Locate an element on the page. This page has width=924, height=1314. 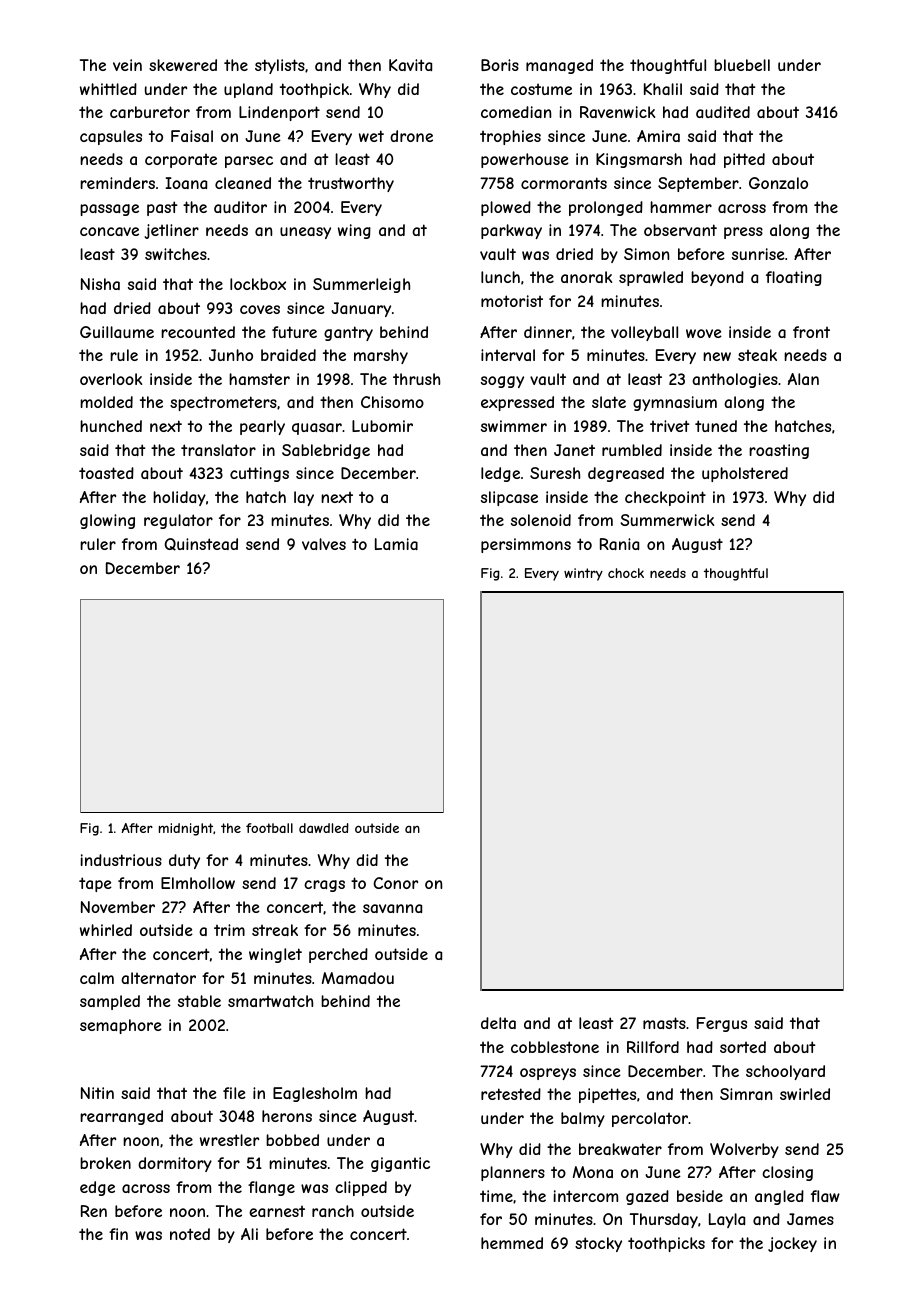
whittled is located at coordinates (108, 89).
